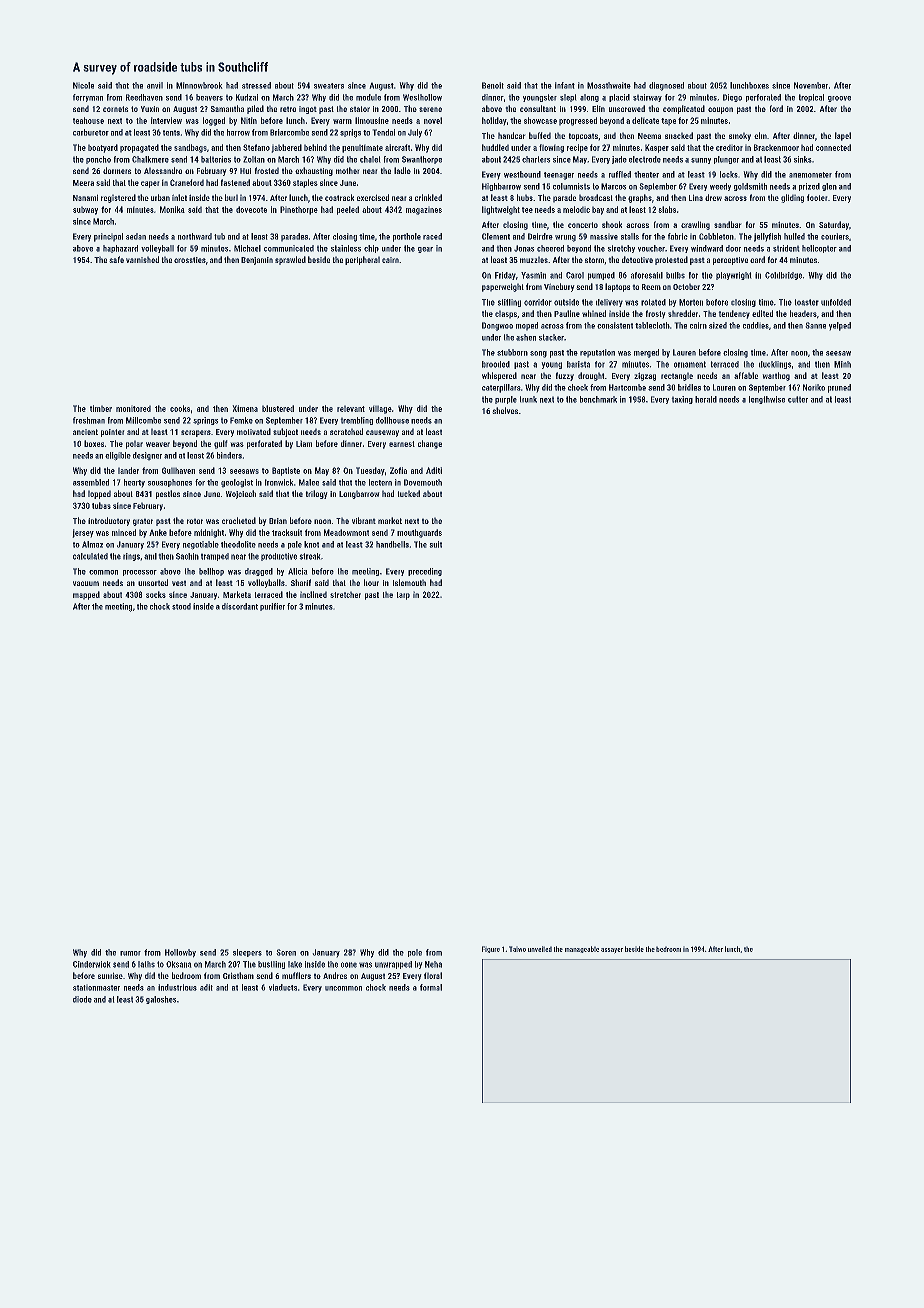 This page has width=924, height=1308. Describe the element at coordinates (240, 606) in the page. I see `discordant` at that location.
